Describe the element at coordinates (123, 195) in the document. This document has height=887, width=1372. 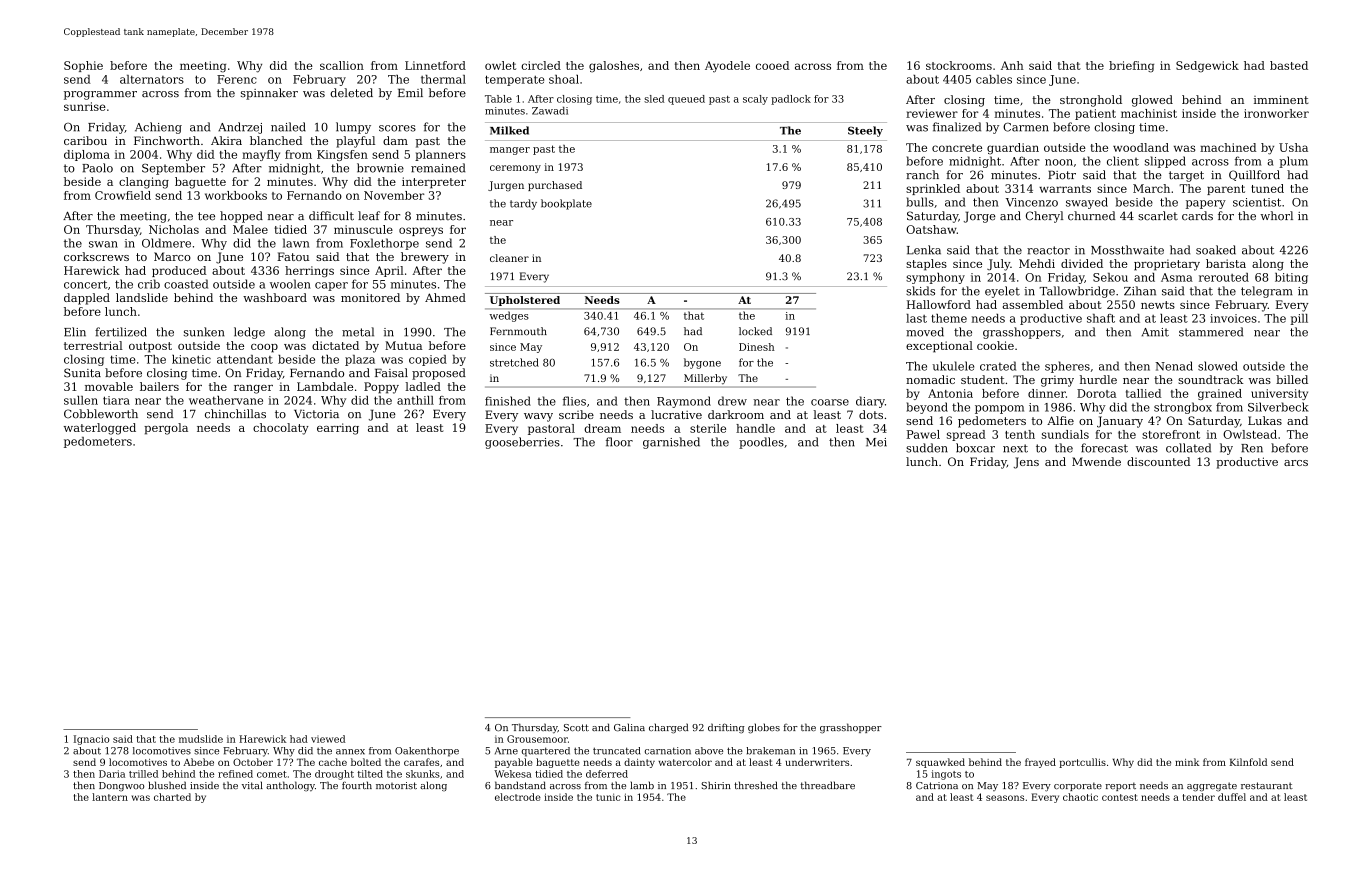
I see `Crowfield` at that location.
